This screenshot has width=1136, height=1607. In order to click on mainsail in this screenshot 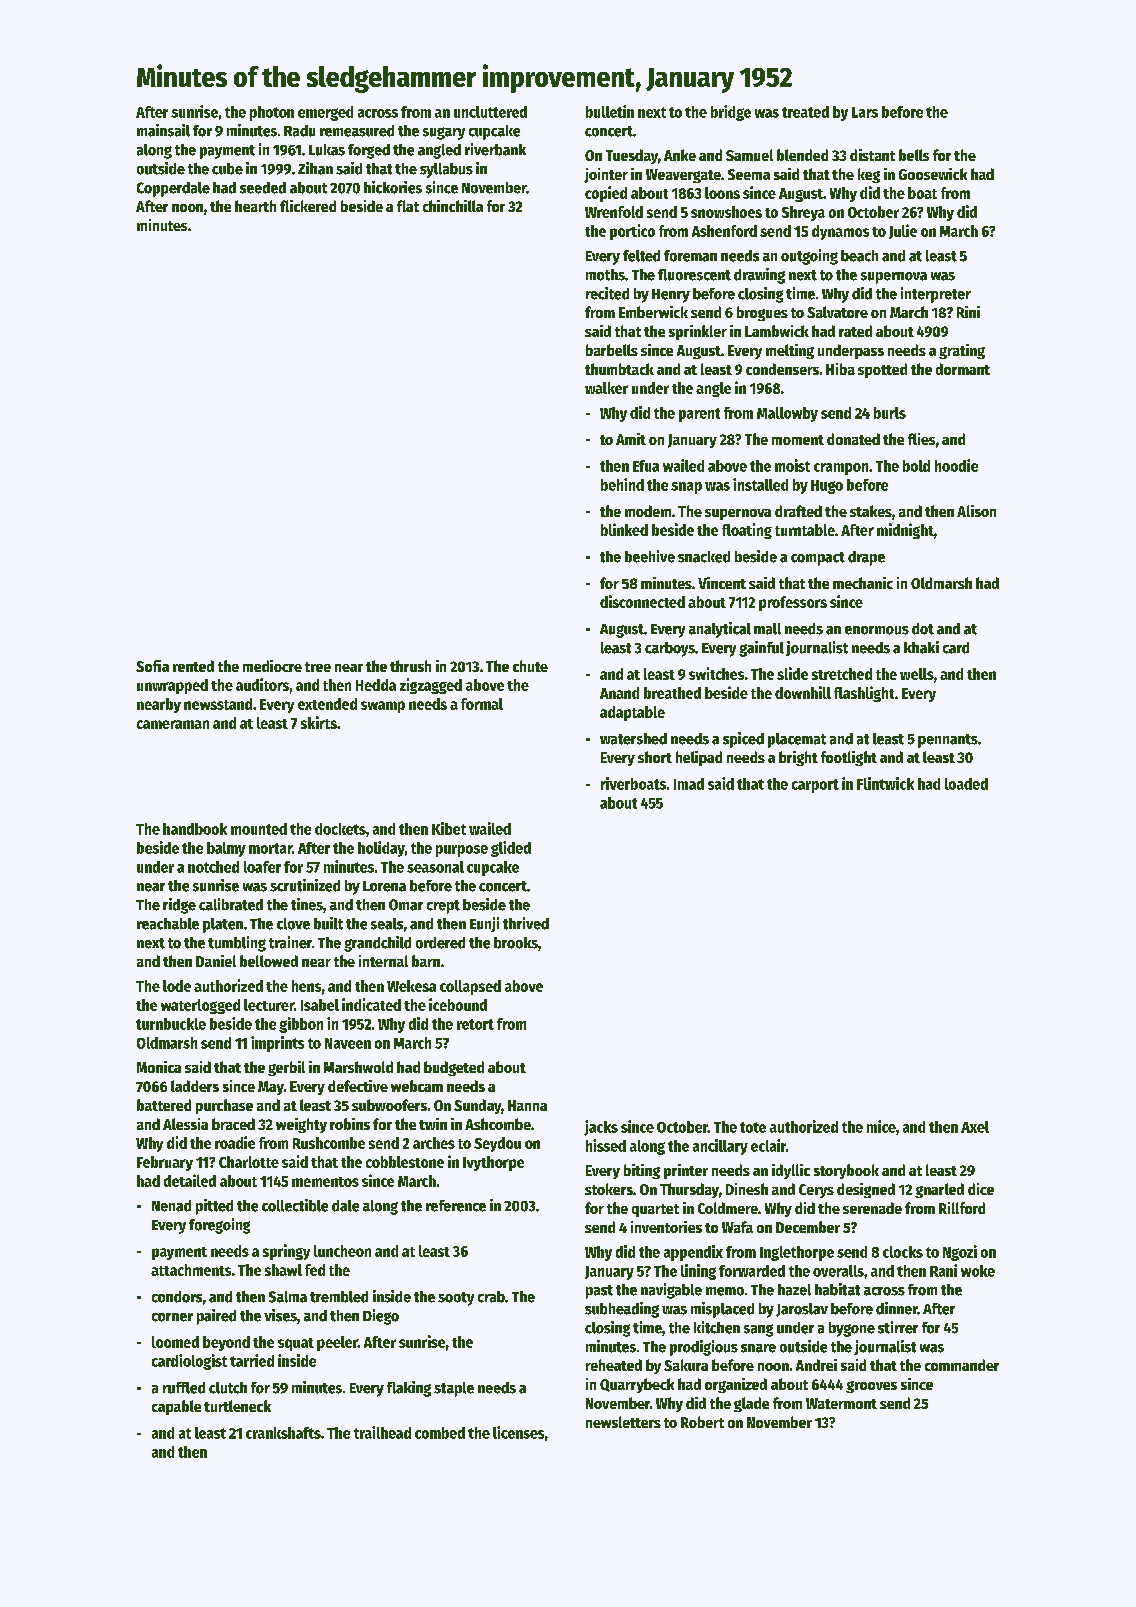, I will do `click(163, 130)`.
